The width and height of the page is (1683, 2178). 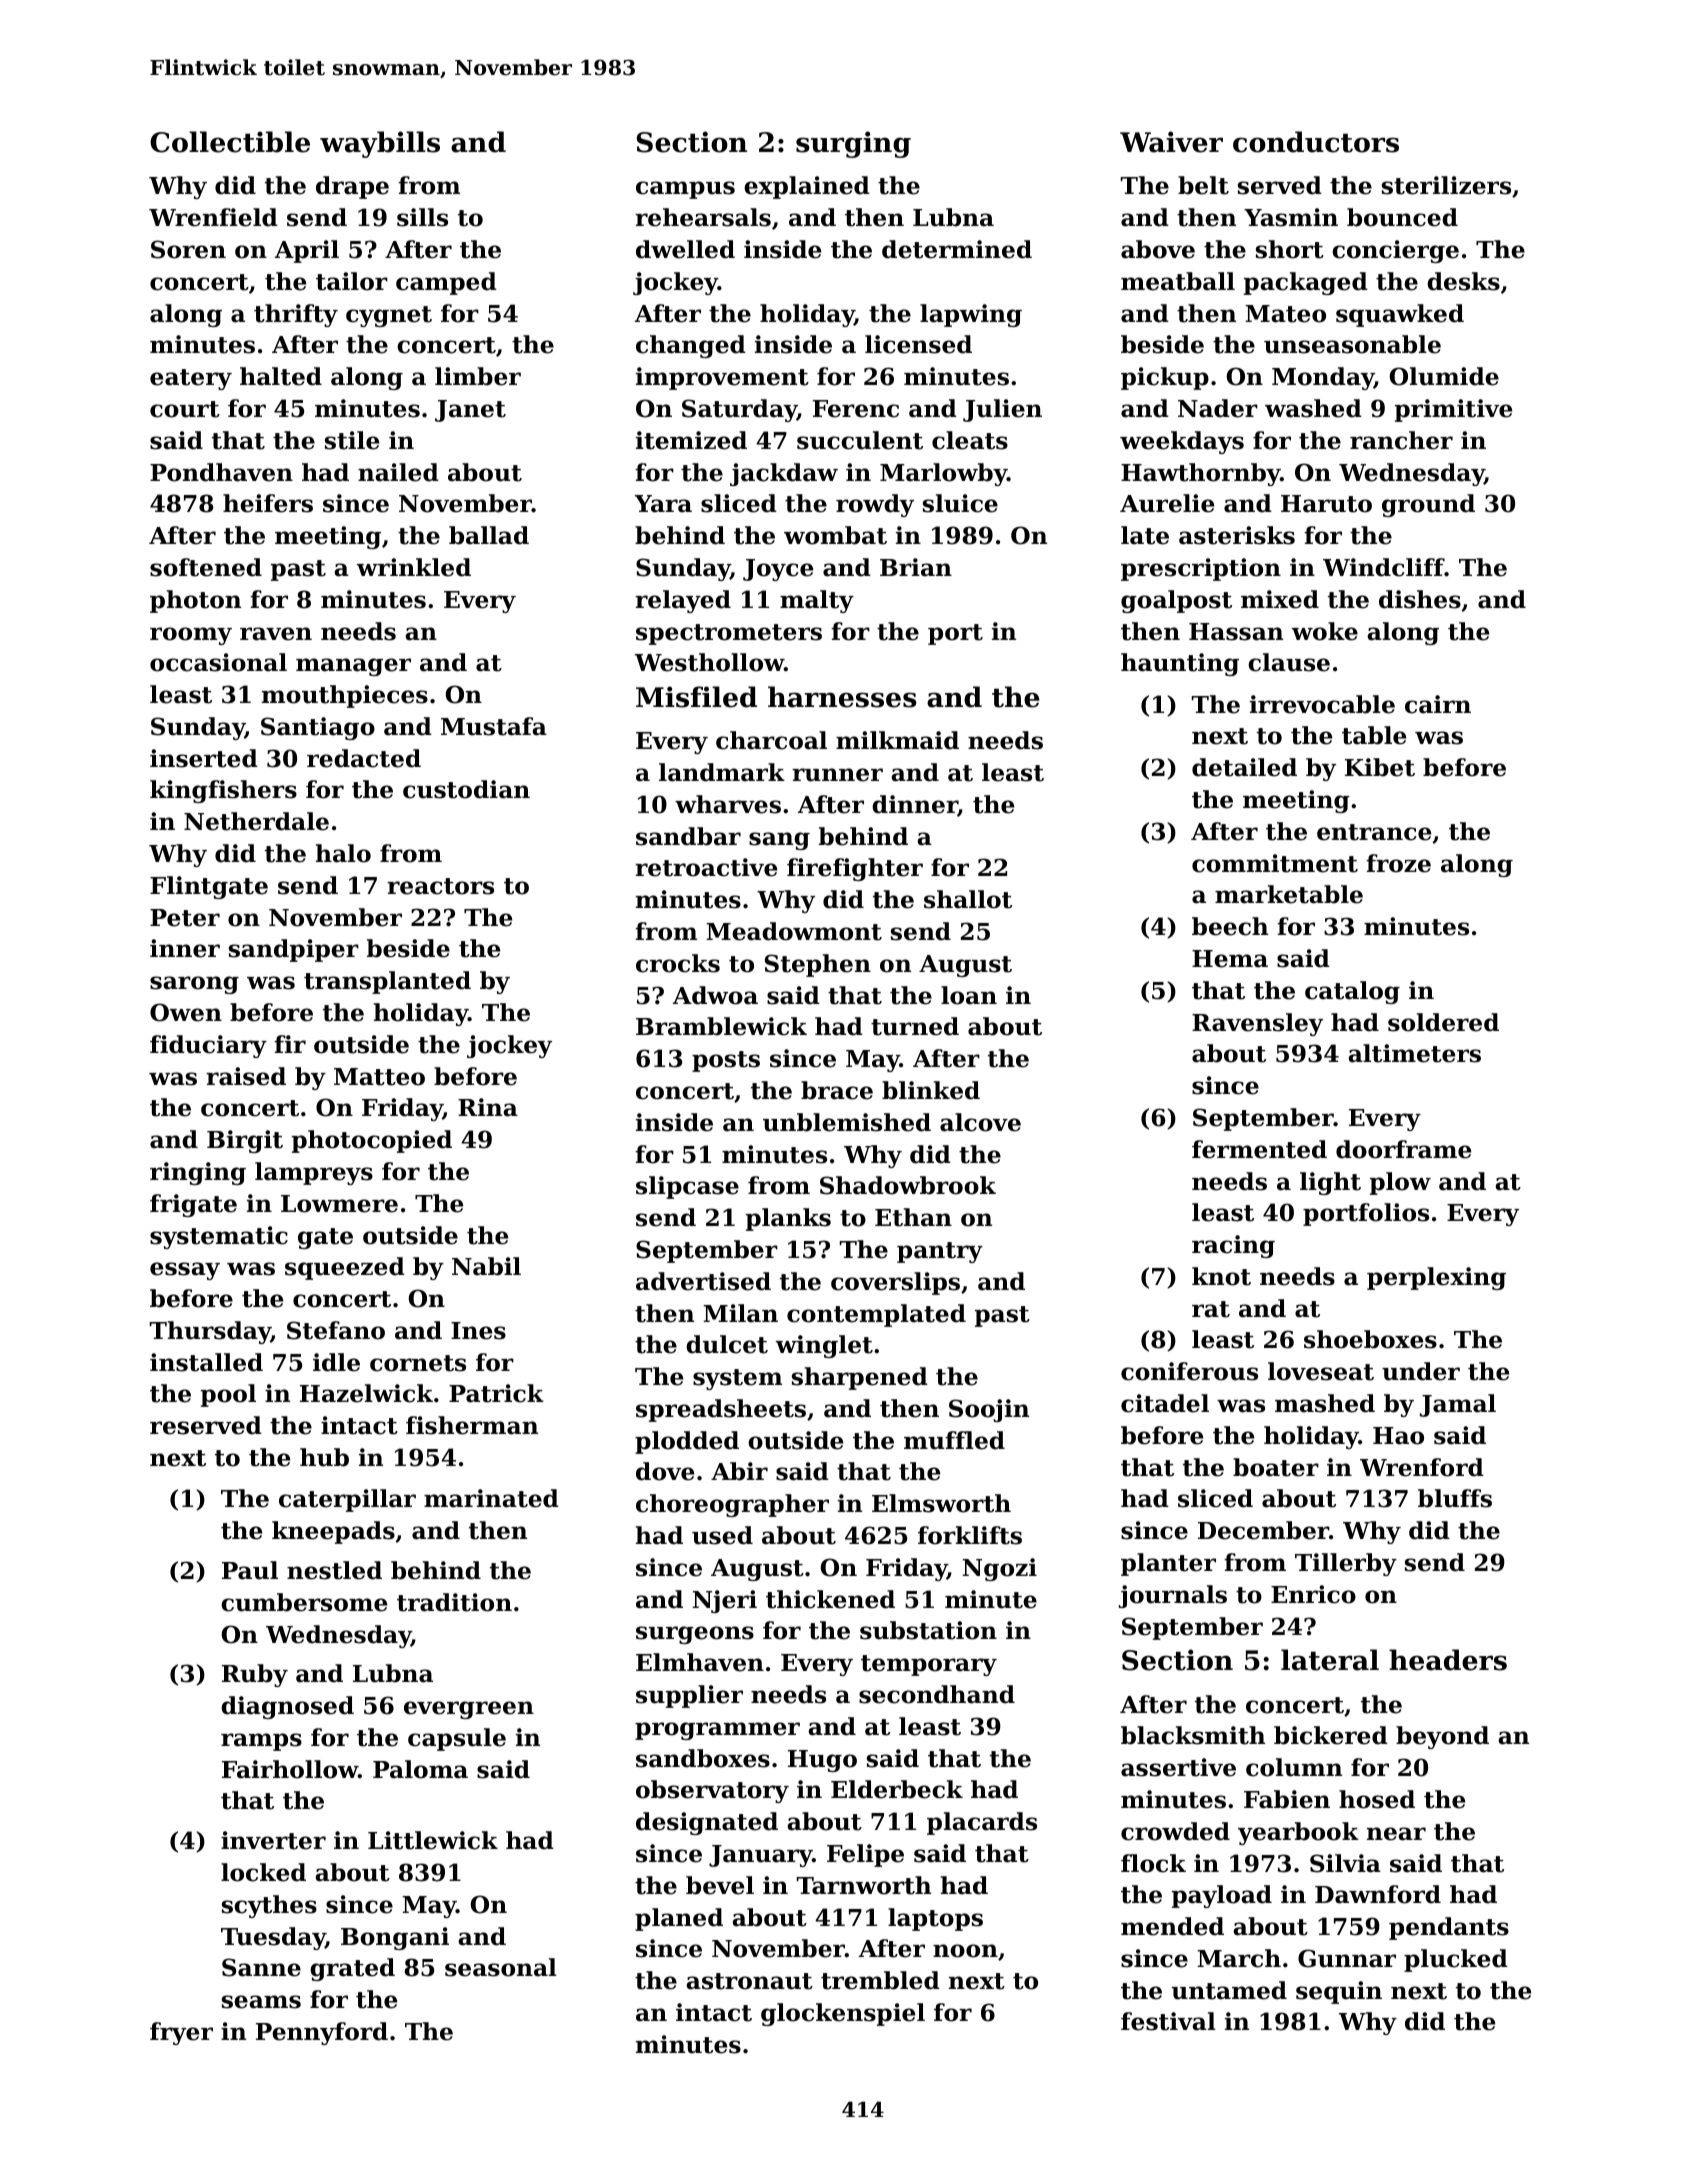 I want to click on surging, so click(x=853, y=144).
